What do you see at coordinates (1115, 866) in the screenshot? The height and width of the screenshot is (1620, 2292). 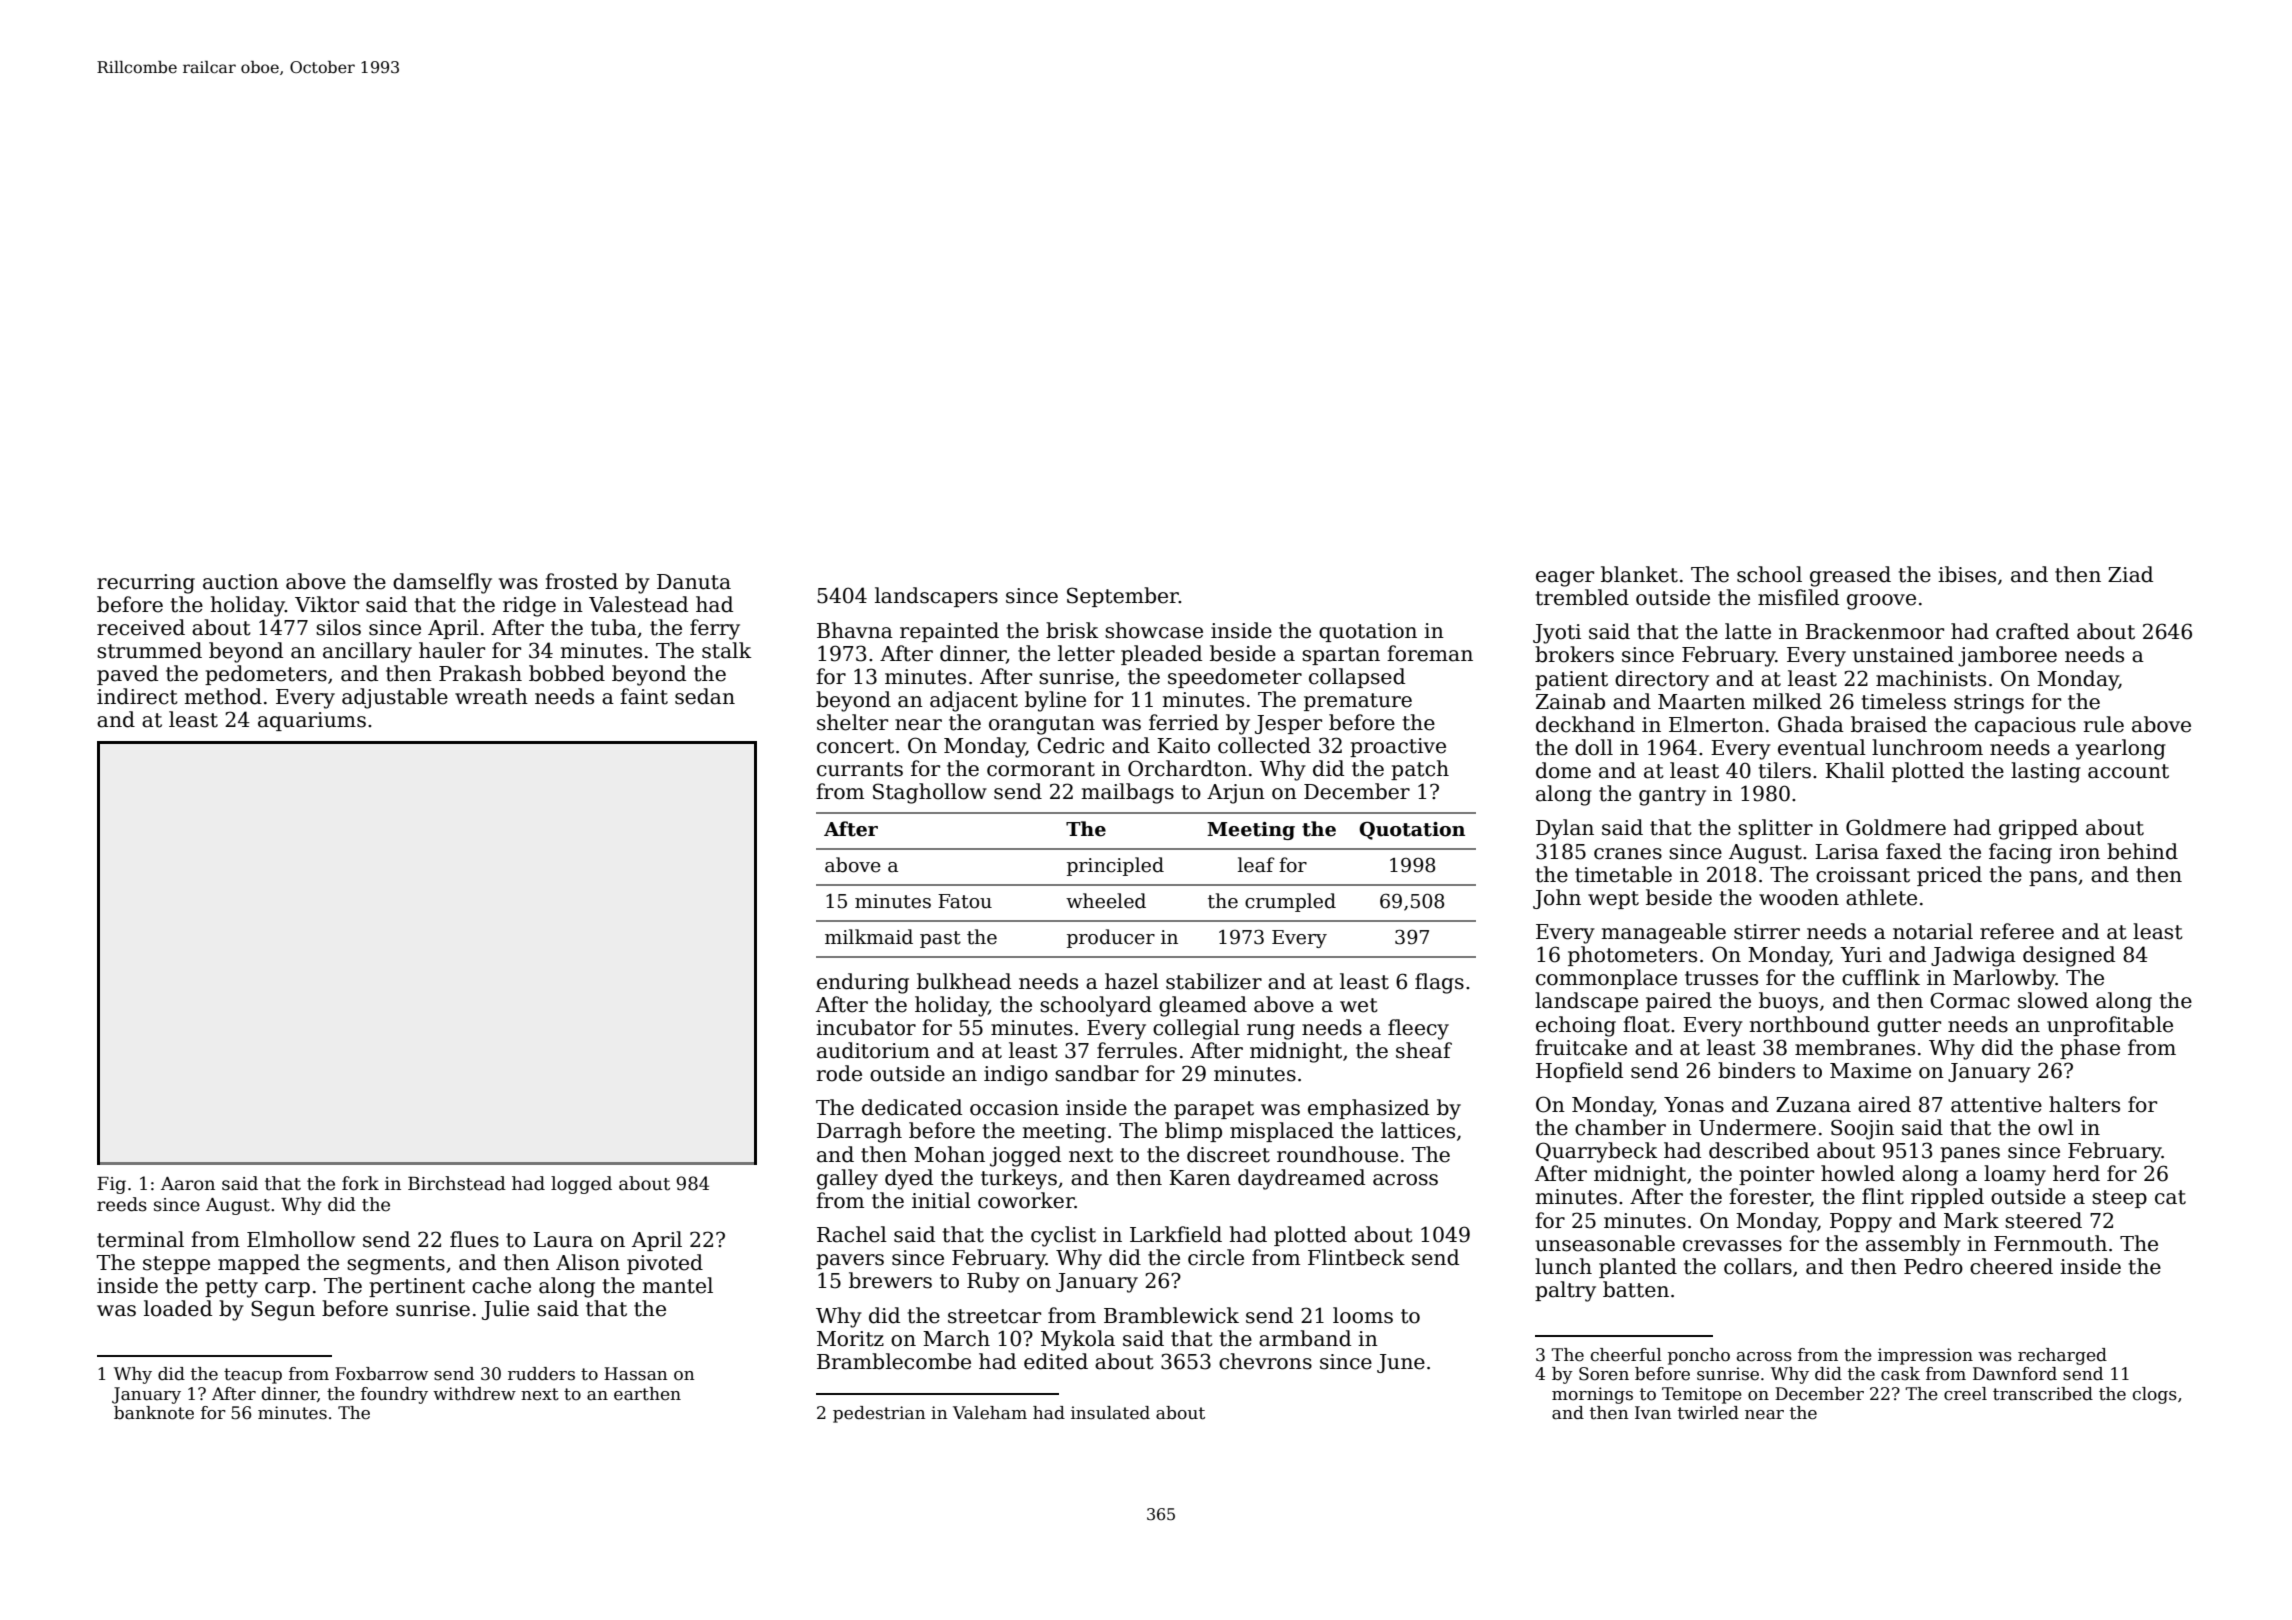 I see `principled` at bounding box center [1115, 866].
